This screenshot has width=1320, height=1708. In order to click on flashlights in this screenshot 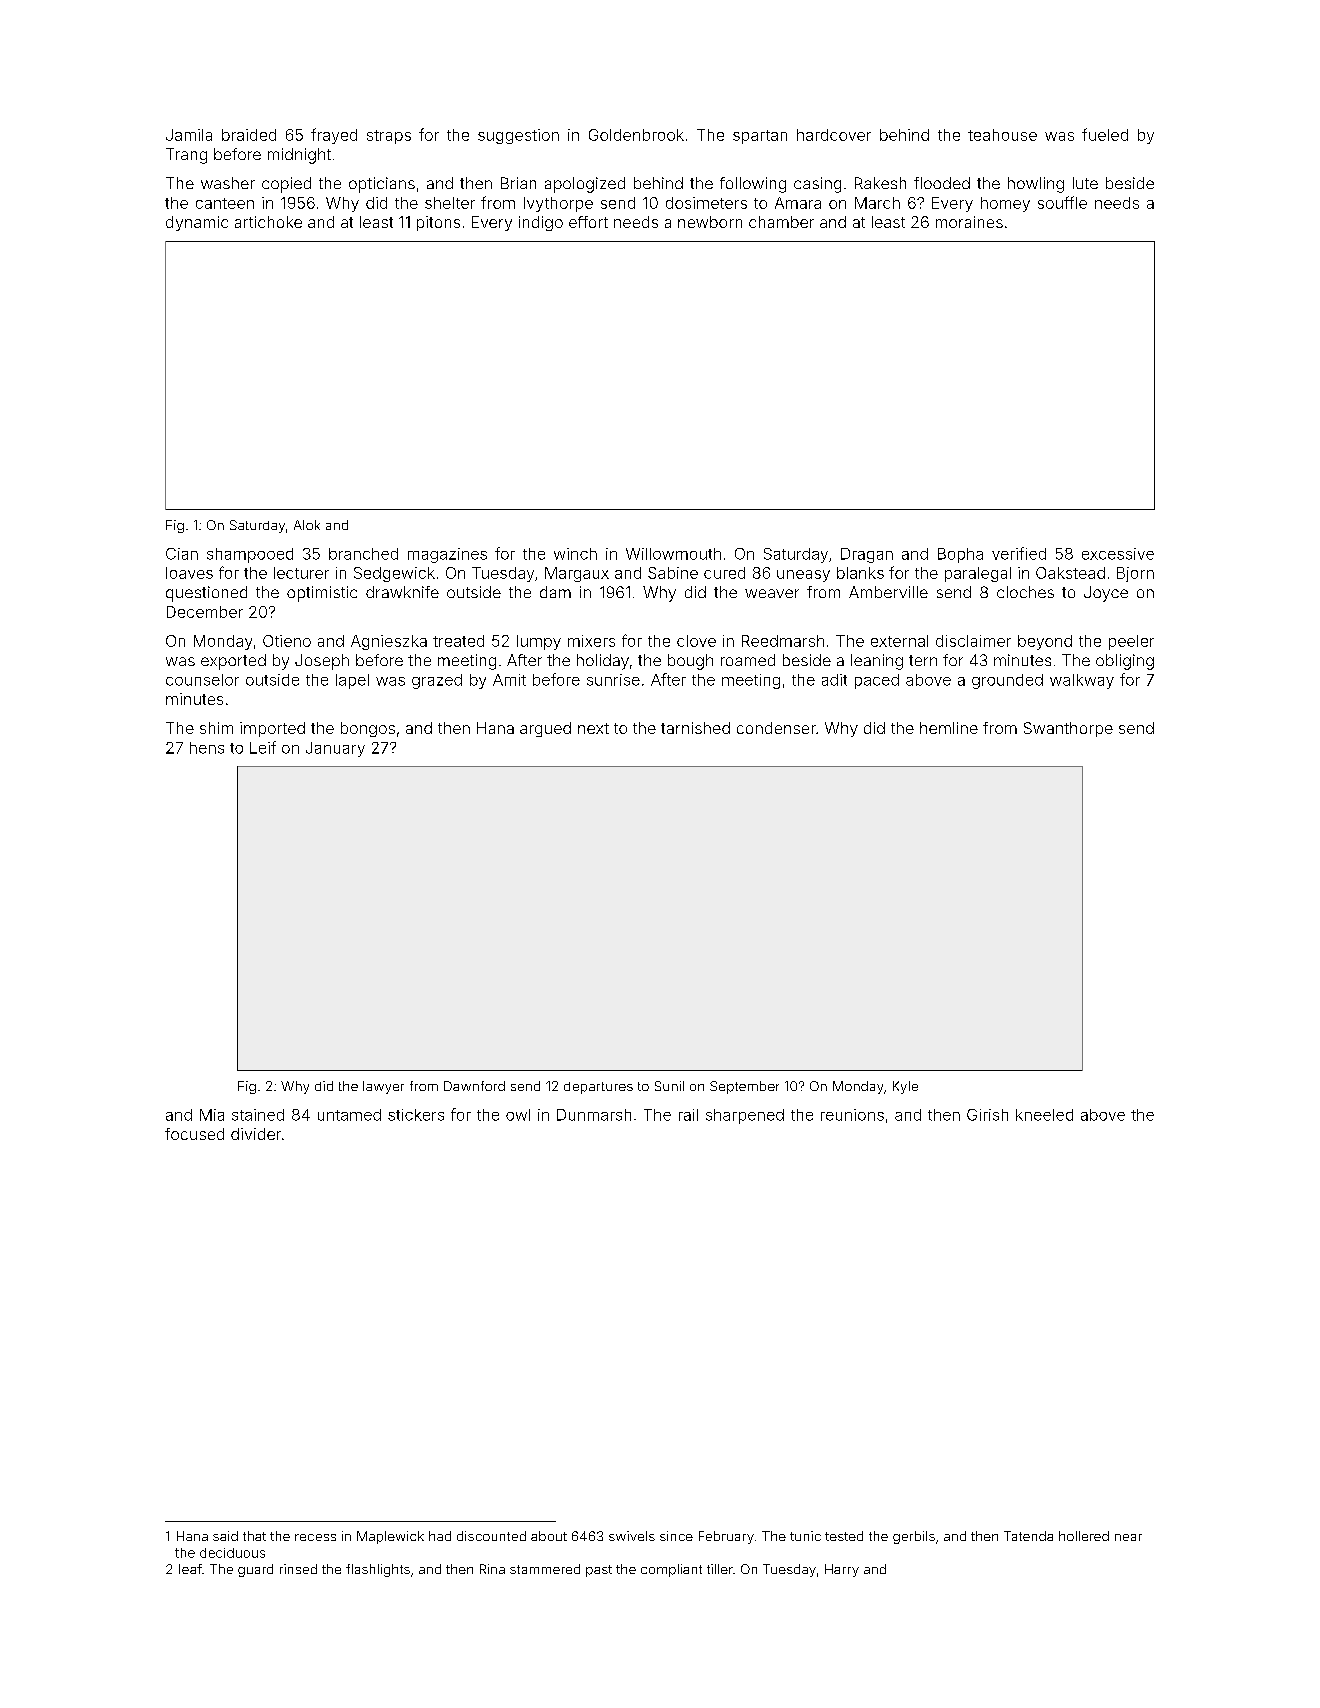, I will do `click(378, 1570)`.
